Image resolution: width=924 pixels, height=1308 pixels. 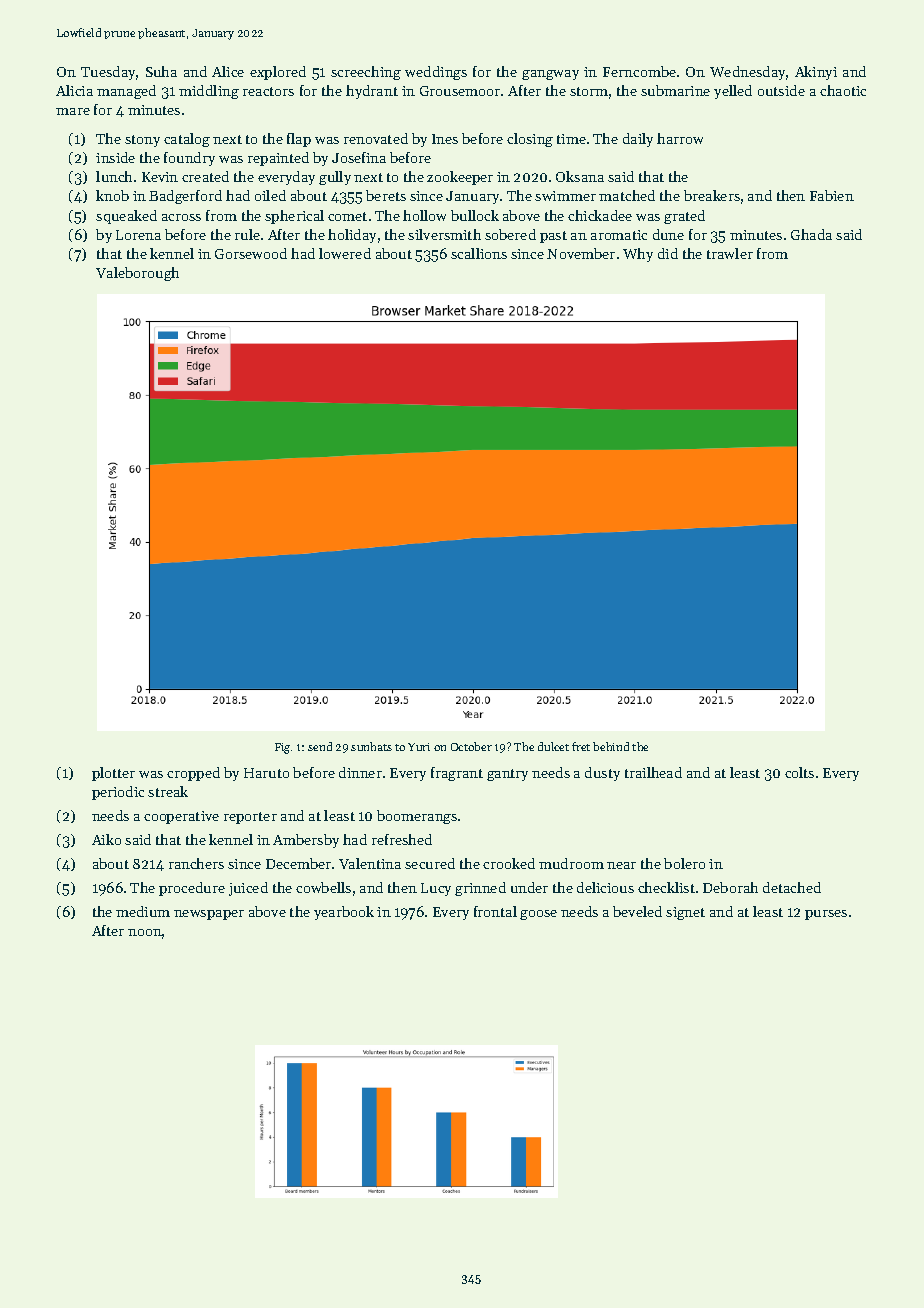 I want to click on trailhead, so click(x=653, y=772).
